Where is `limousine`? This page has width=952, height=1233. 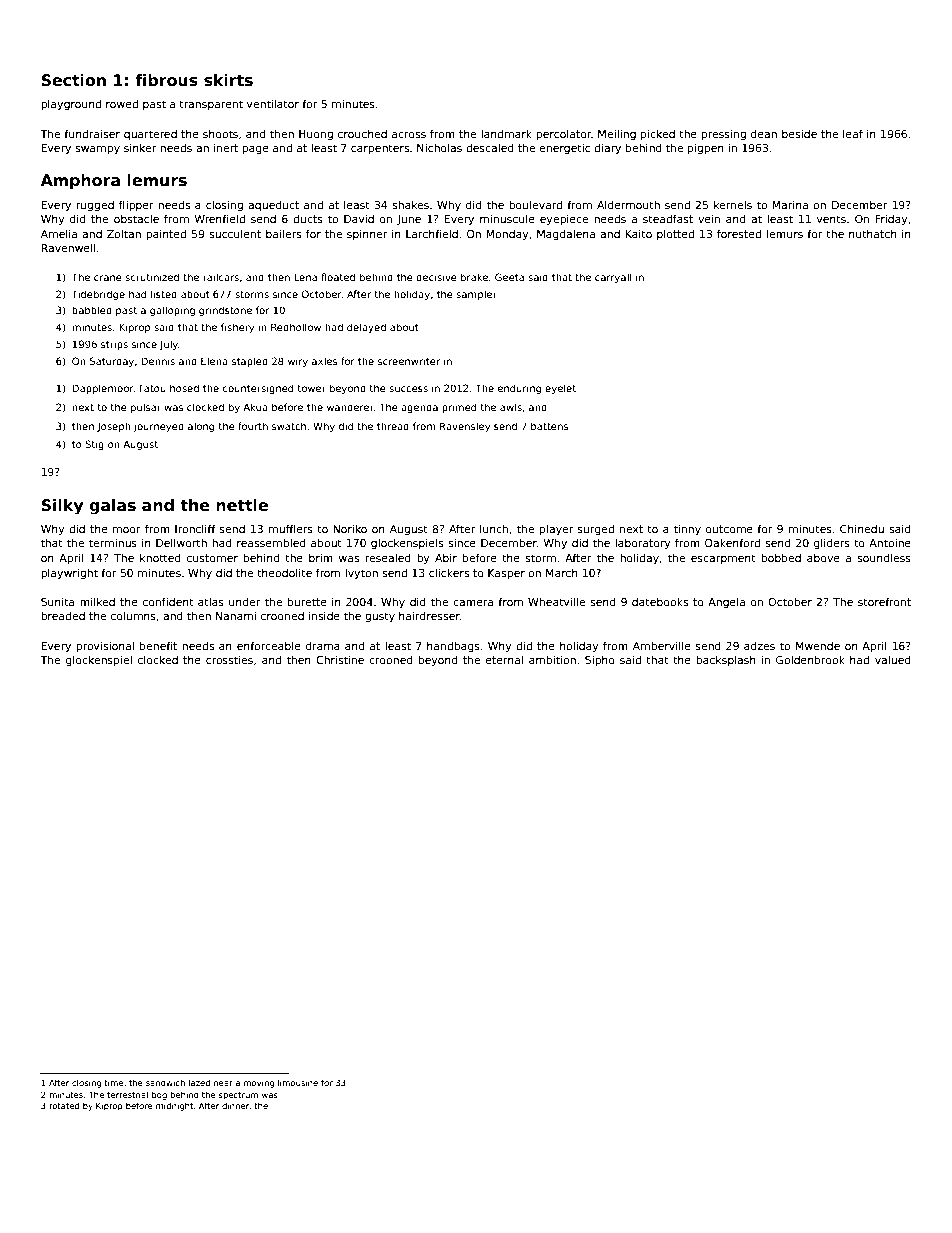
limousine is located at coordinates (298, 1082).
